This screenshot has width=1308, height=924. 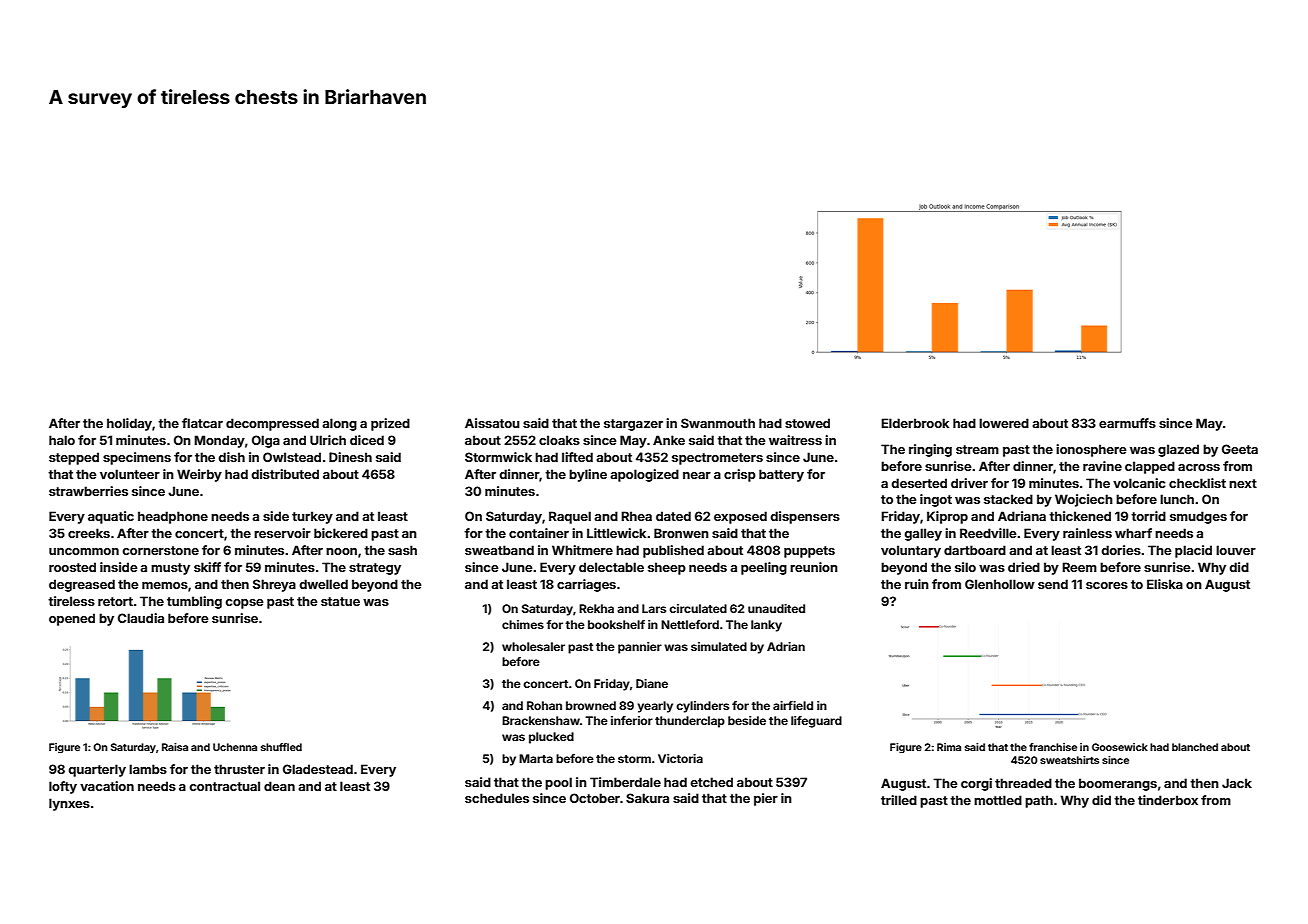 What do you see at coordinates (281, 747) in the screenshot?
I see `shuffled` at bounding box center [281, 747].
